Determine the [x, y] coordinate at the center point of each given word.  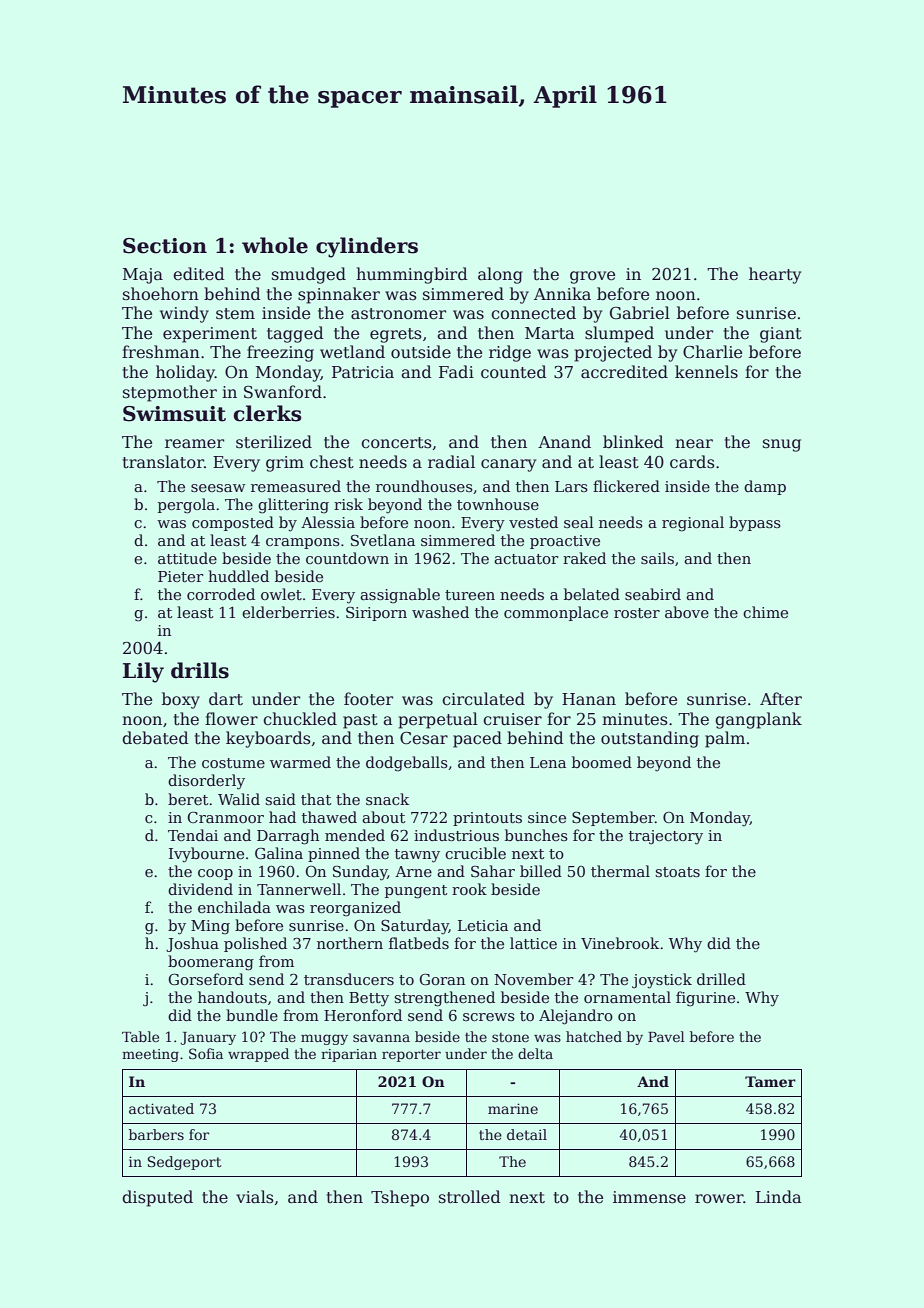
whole [275, 245]
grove [592, 277]
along [500, 275]
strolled [470, 1197]
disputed [157, 1198]
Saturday [415, 927]
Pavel [666, 1036]
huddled [238, 576]
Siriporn [376, 614]
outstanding [650, 739]
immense [649, 1197]
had [282, 817]
